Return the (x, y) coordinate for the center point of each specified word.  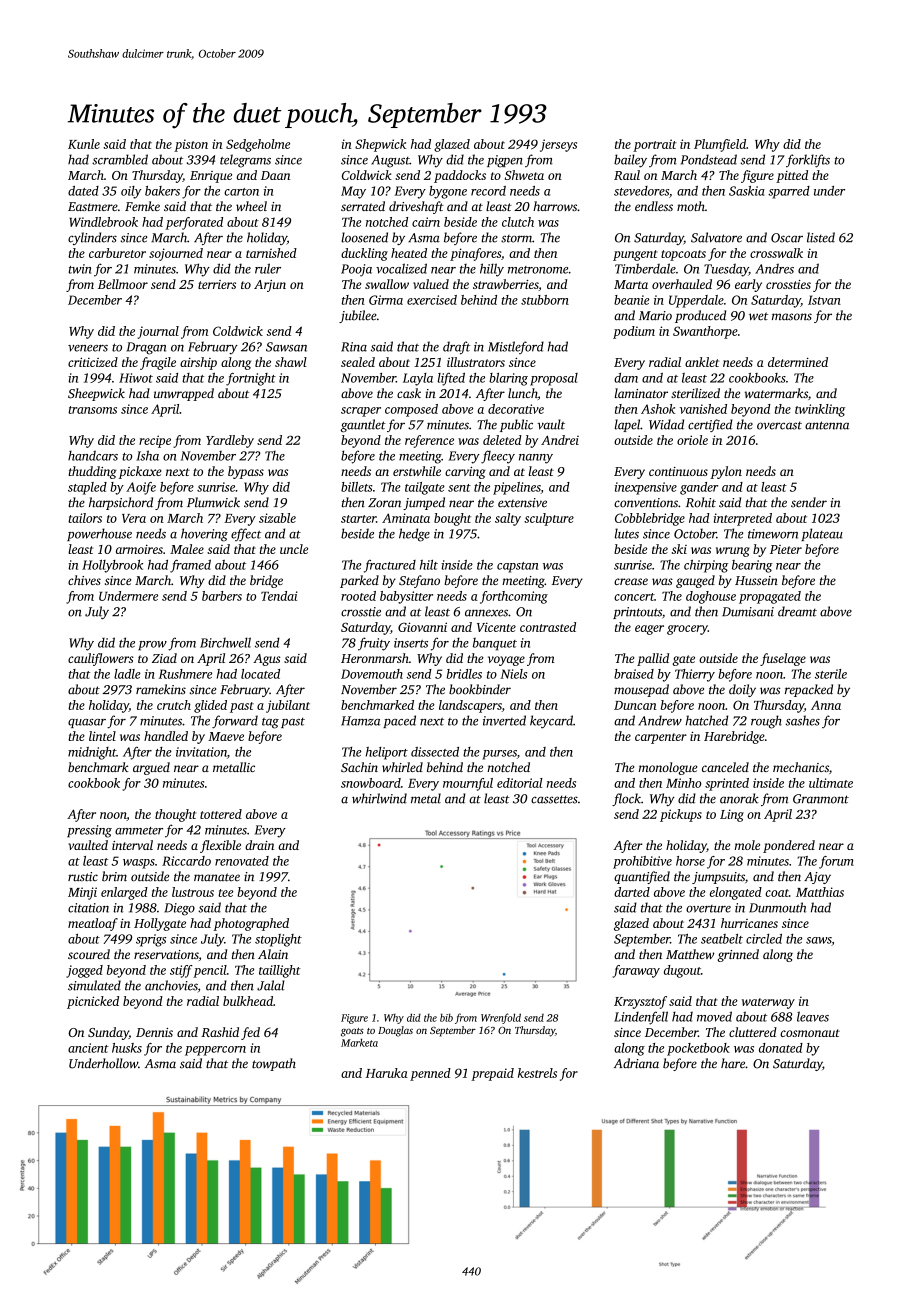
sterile (831, 674)
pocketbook (698, 1049)
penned (430, 1074)
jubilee (358, 316)
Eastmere (93, 206)
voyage (506, 661)
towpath (274, 1064)
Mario (655, 316)
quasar (87, 723)
